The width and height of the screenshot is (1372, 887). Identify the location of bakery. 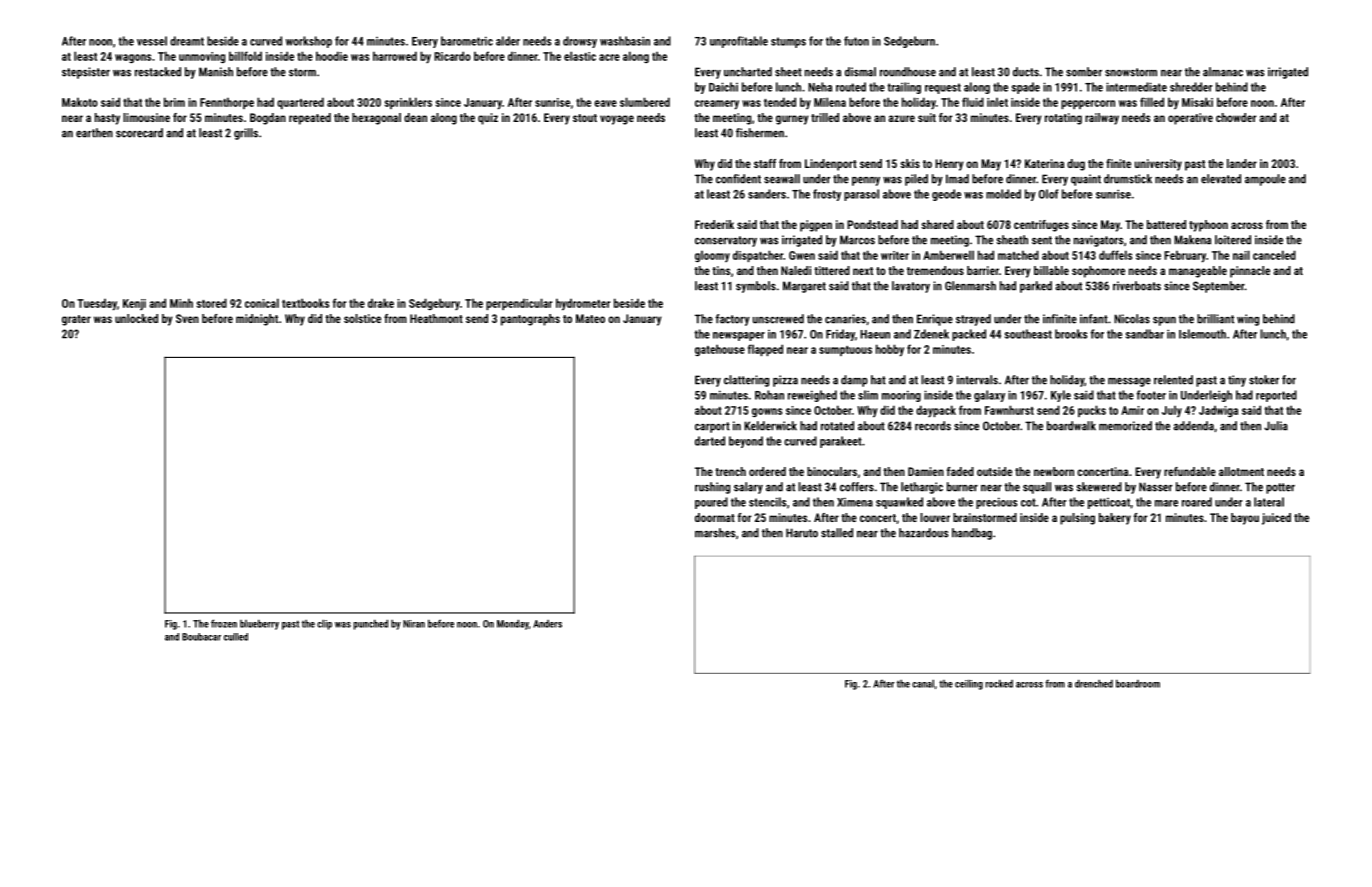
(1115, 519).
